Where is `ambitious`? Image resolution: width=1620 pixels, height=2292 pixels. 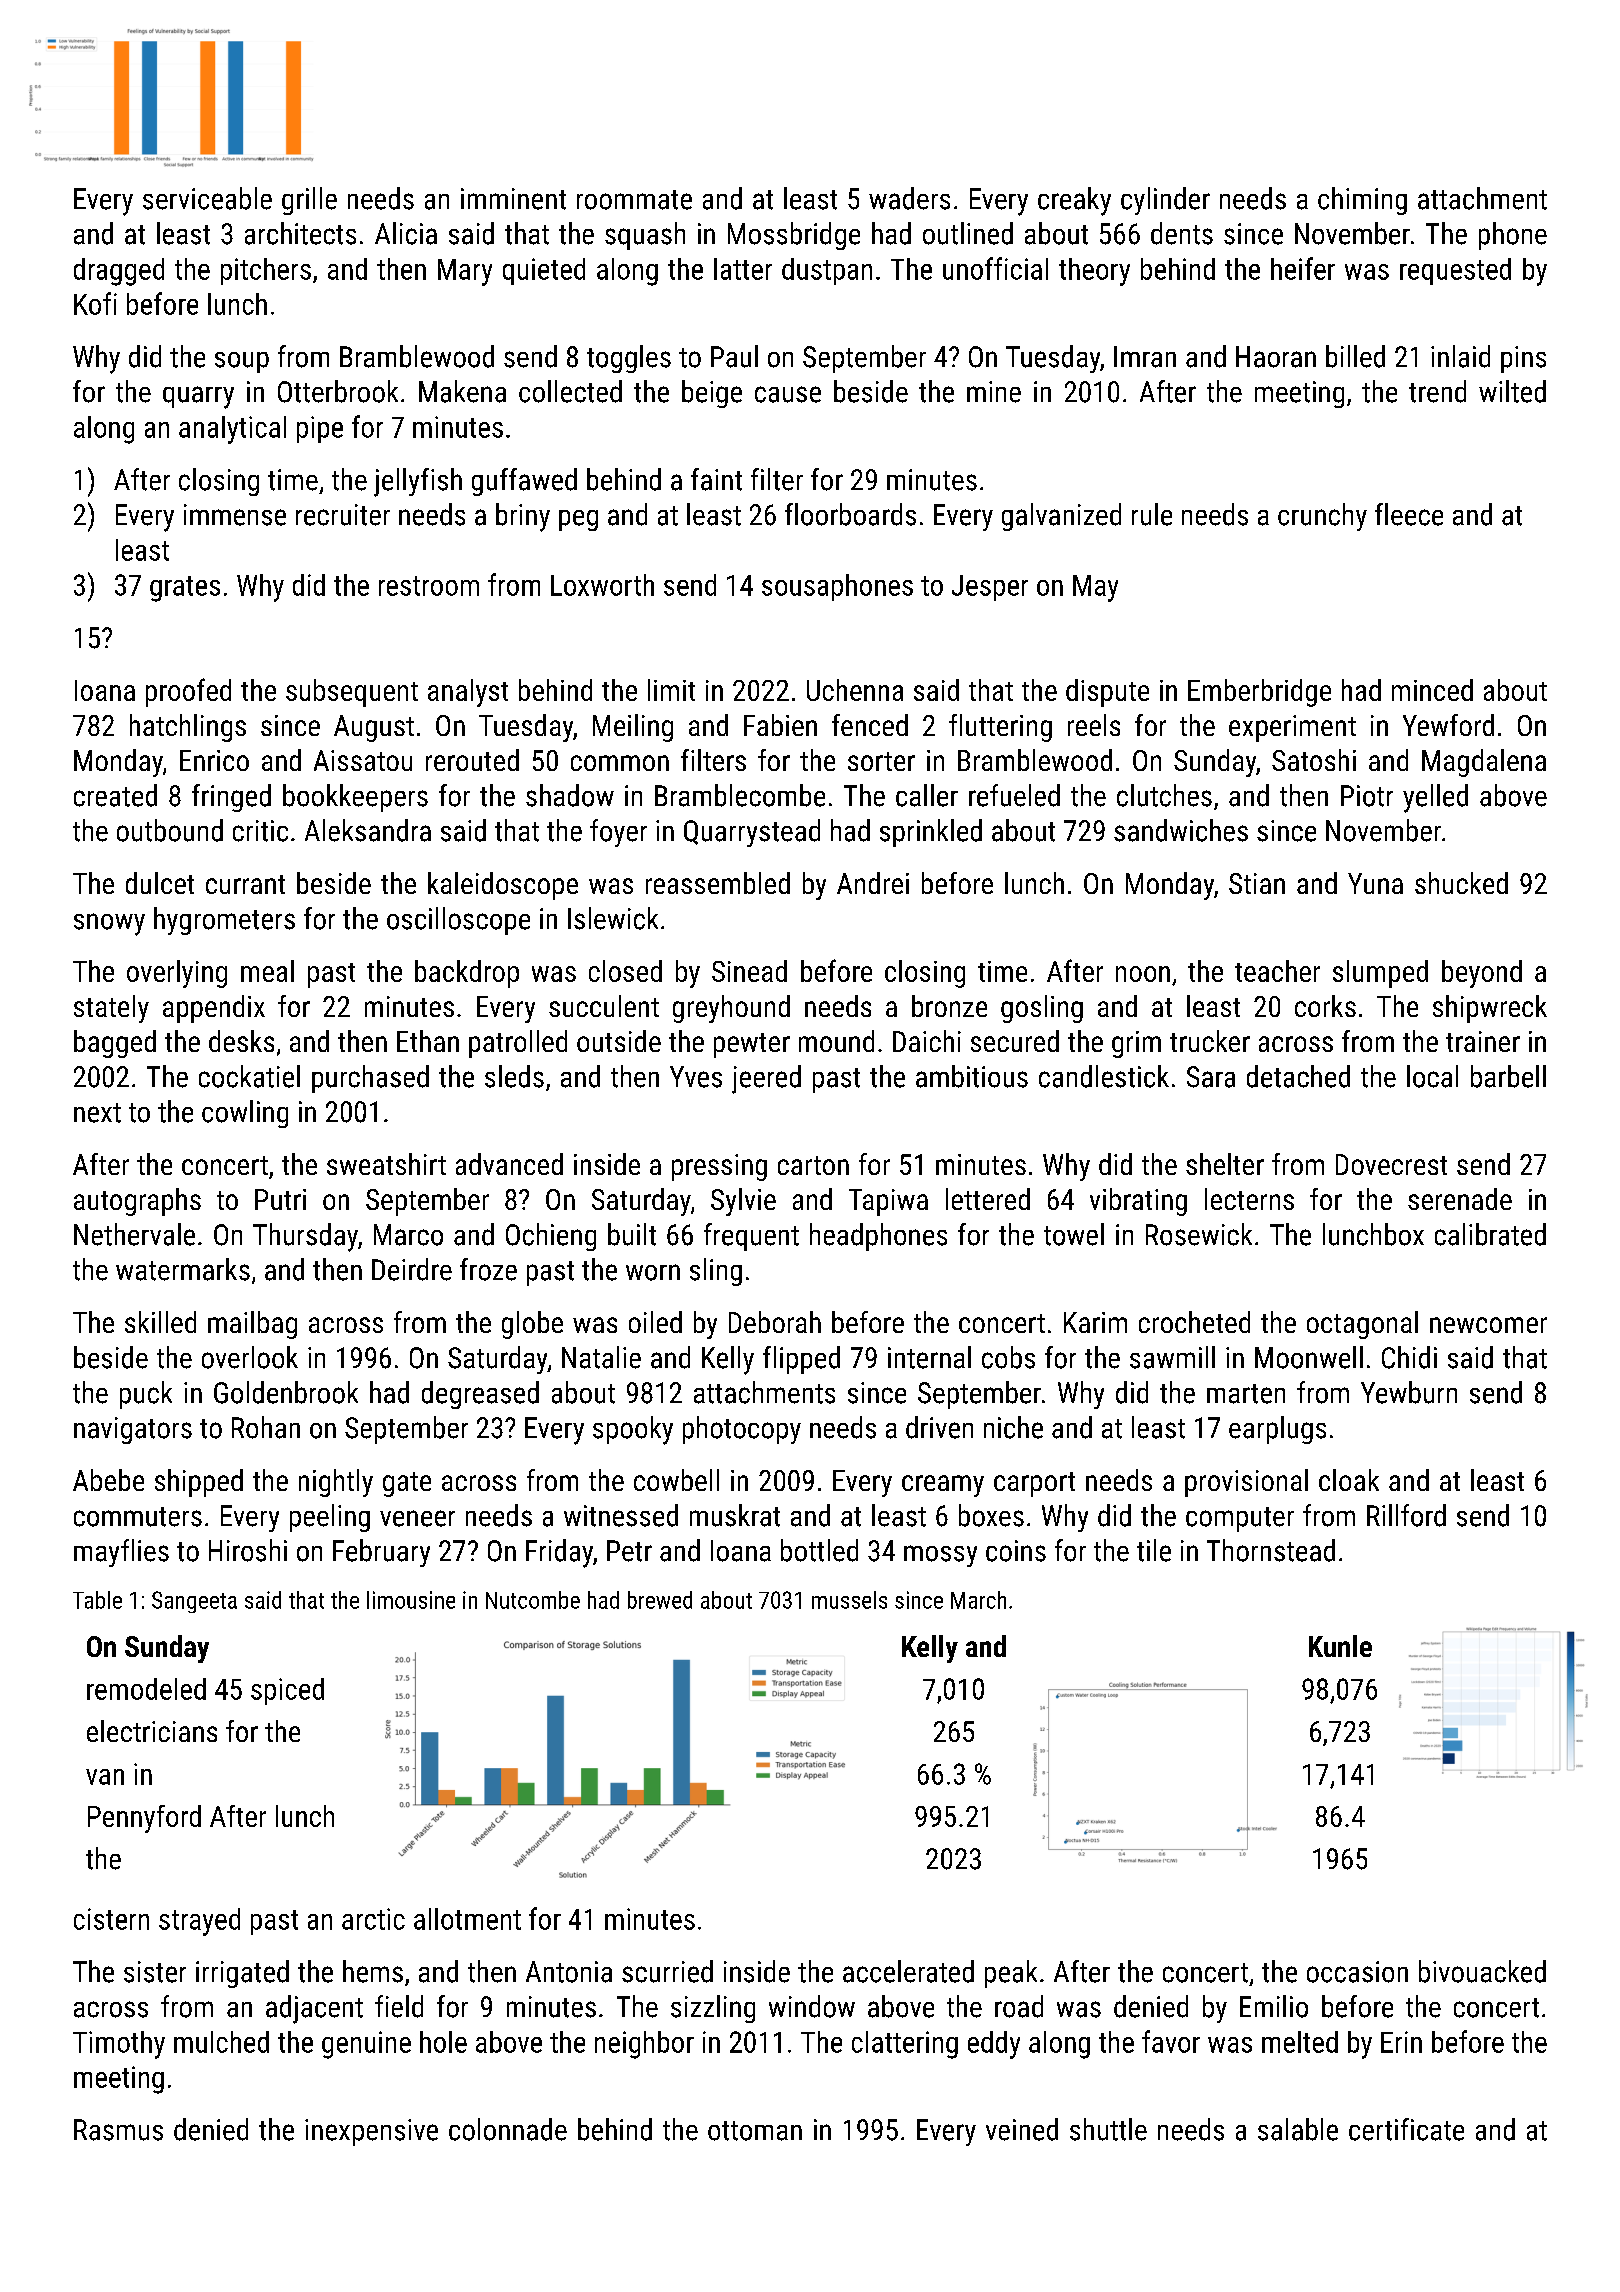
ambitious is located at coordinates (972, 1076).
